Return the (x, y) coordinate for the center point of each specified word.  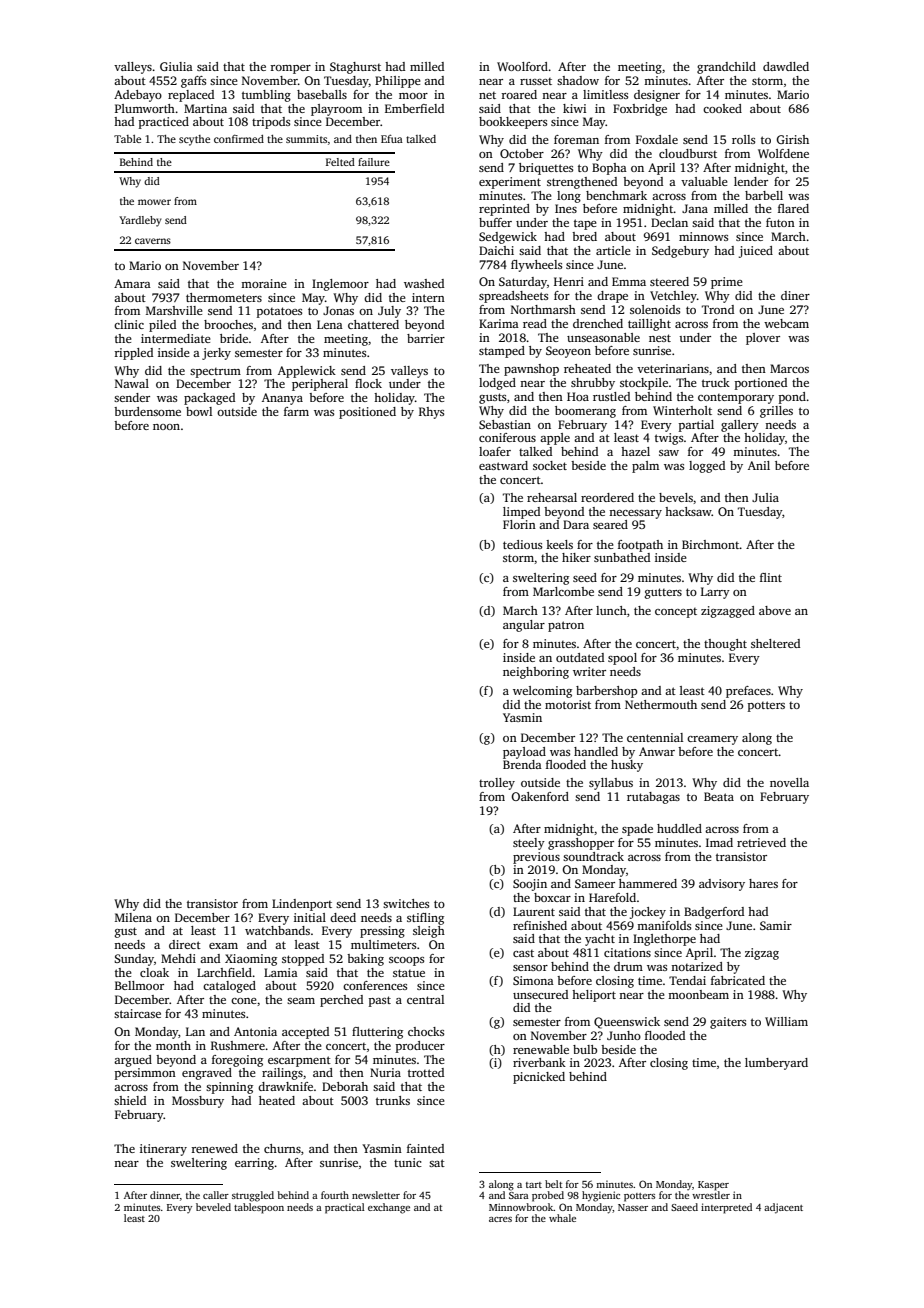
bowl (199, 411)
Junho (624, 1035)
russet (536, 81)
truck (716, 382)
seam (301, 1001)
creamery (712, 740)
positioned (367, 413)
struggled (253, 1196)
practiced (164, 123)
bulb (585, 1049)
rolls (743, 139)
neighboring (536, 673)
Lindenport (302, 905)
